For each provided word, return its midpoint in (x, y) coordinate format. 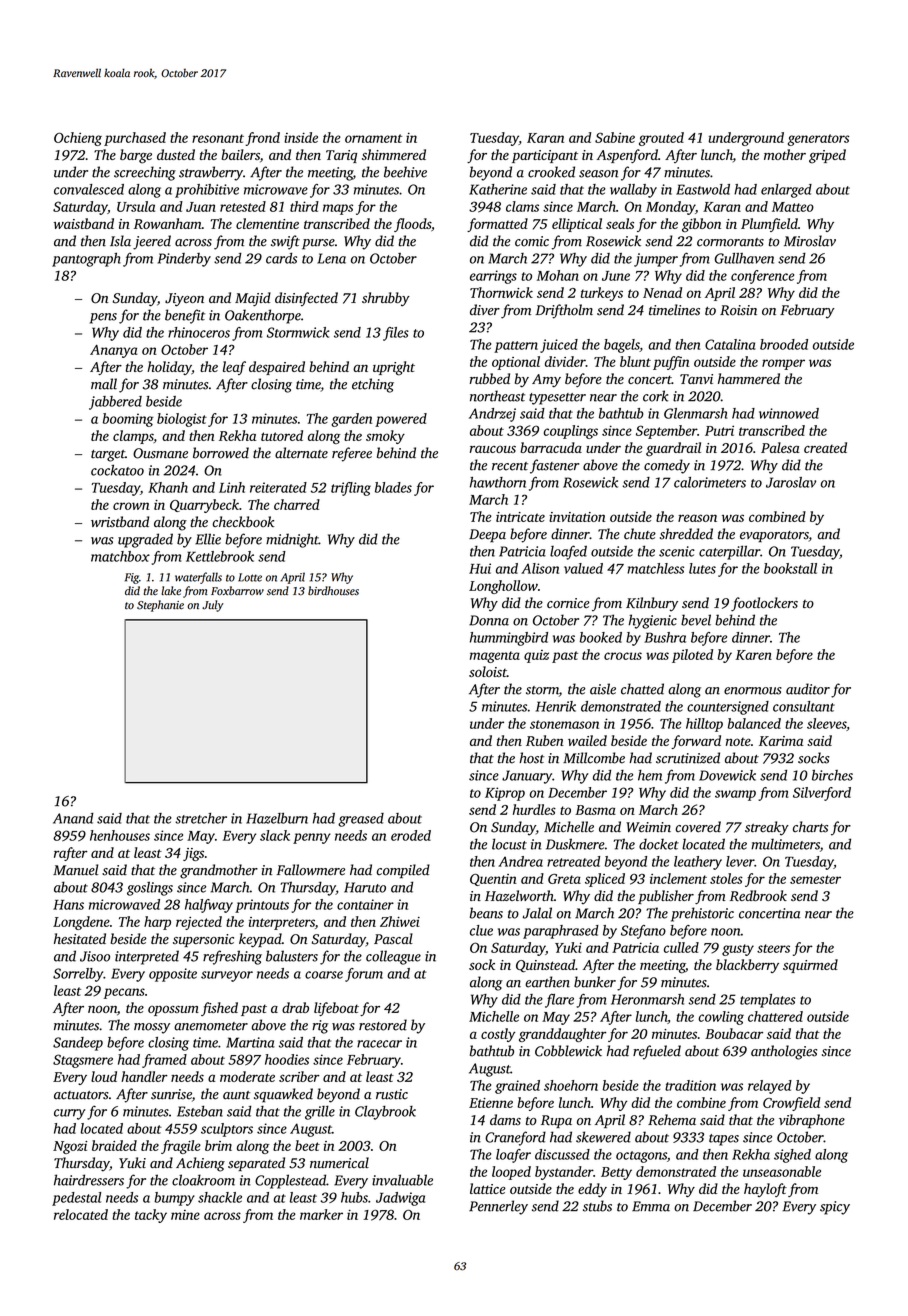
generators (818, 140)
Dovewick (727, 775)
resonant (218, 138)
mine (185, 1215)
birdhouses (333, 591)
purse (318, 244)
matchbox (120, 556)
